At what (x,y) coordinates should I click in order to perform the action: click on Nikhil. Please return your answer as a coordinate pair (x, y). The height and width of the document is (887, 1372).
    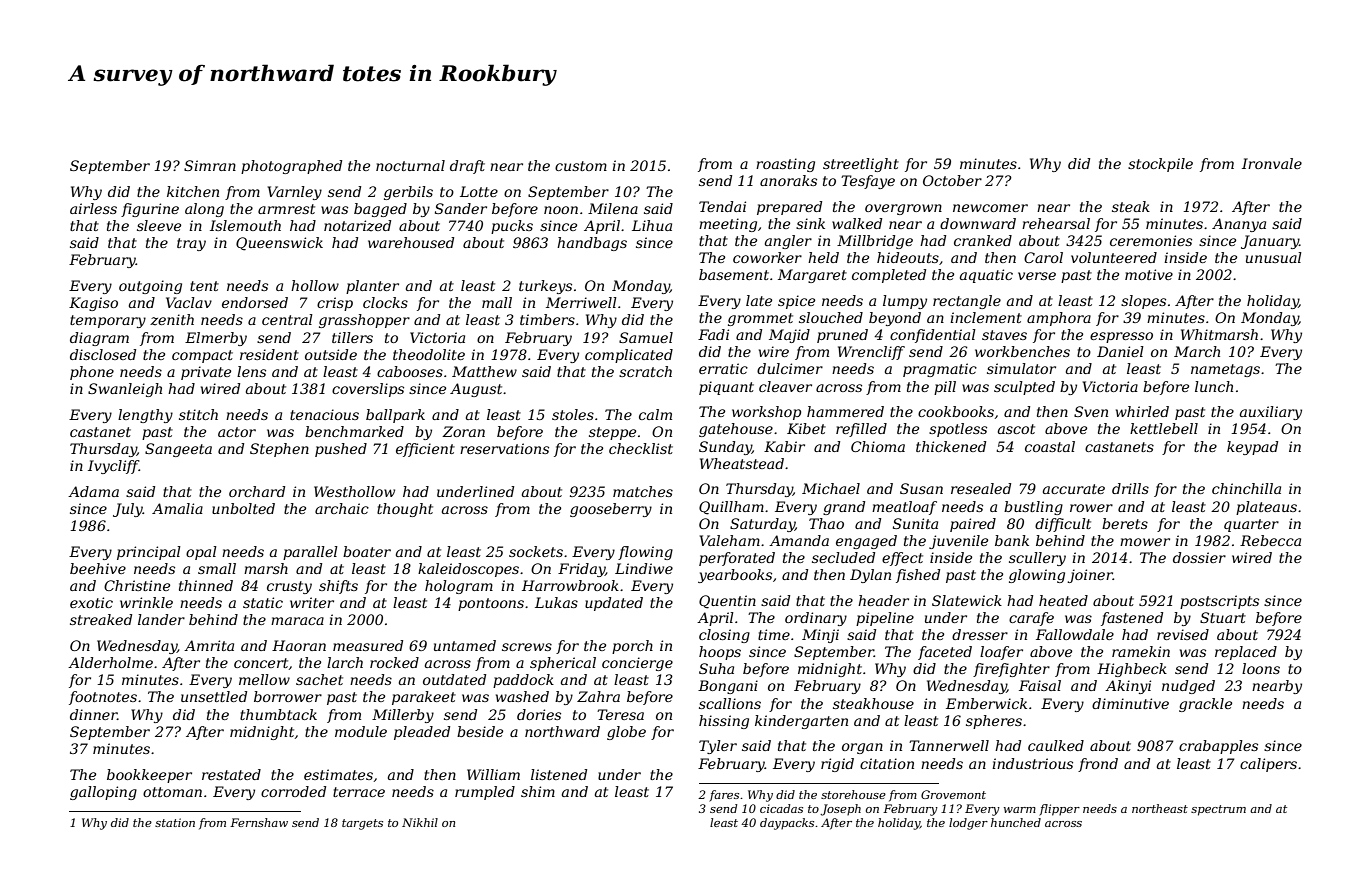
    Looking at the image, I should click on (420, 822).
